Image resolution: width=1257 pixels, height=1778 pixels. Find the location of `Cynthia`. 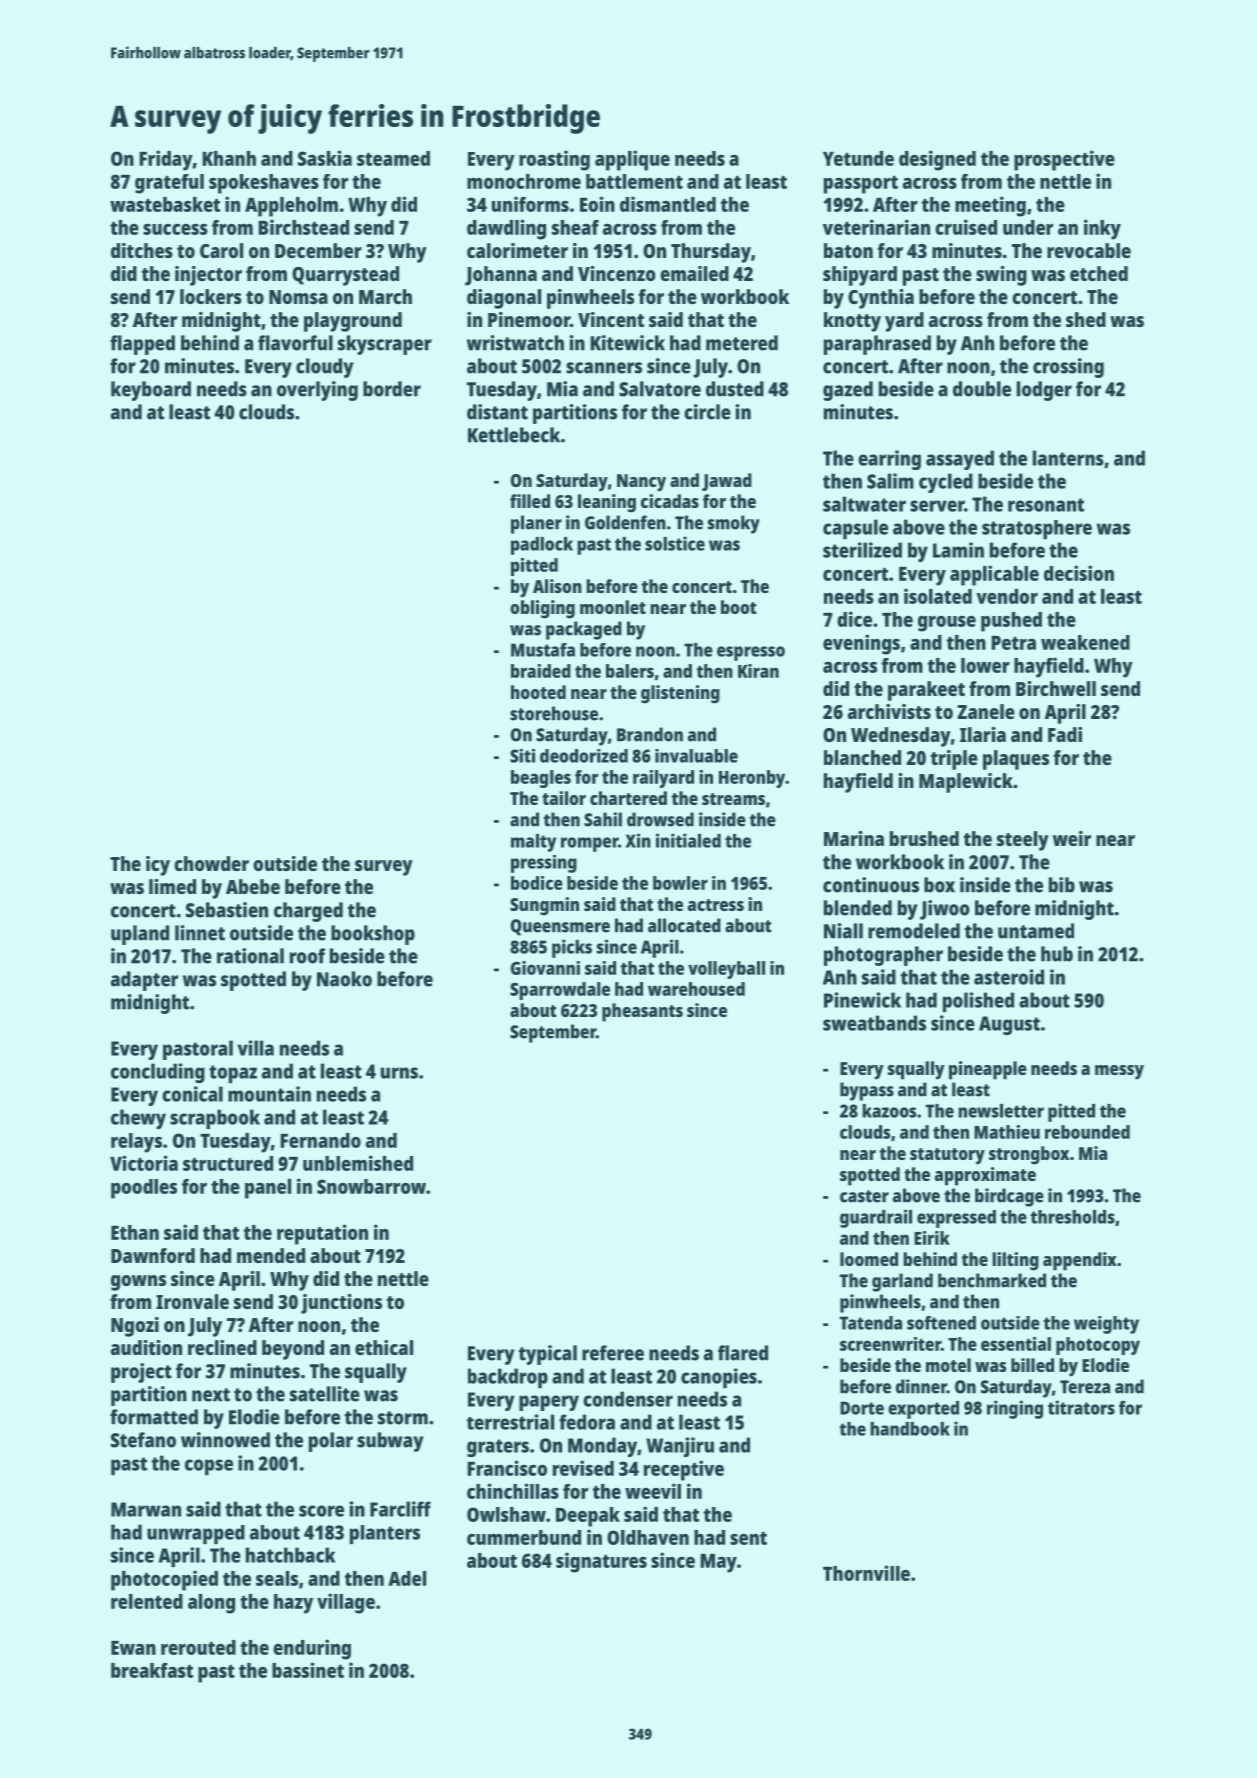

Cynthia is located at coordinates (881, 299).
